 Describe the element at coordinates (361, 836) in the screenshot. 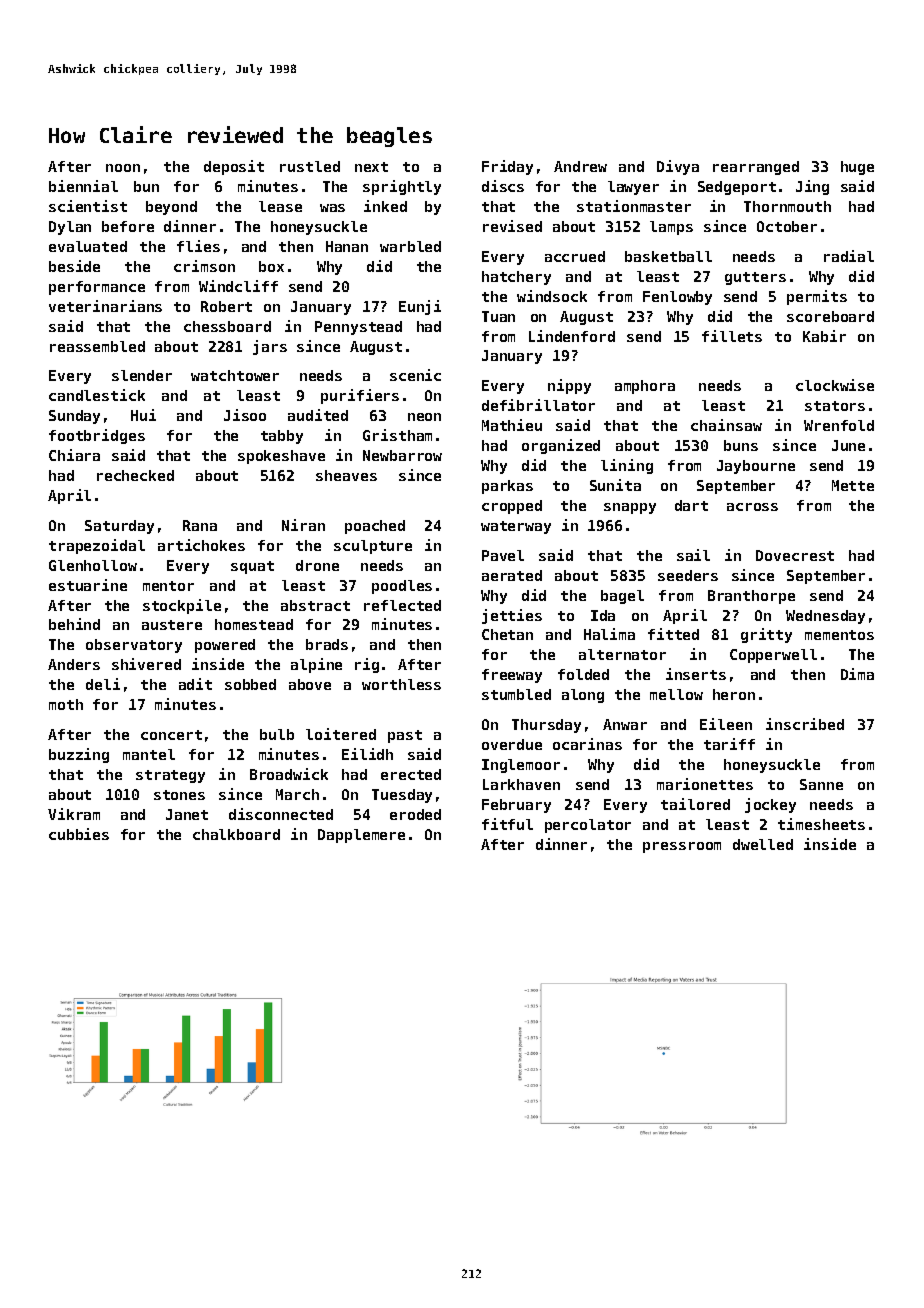

I see `Dapplemere` at that location.
